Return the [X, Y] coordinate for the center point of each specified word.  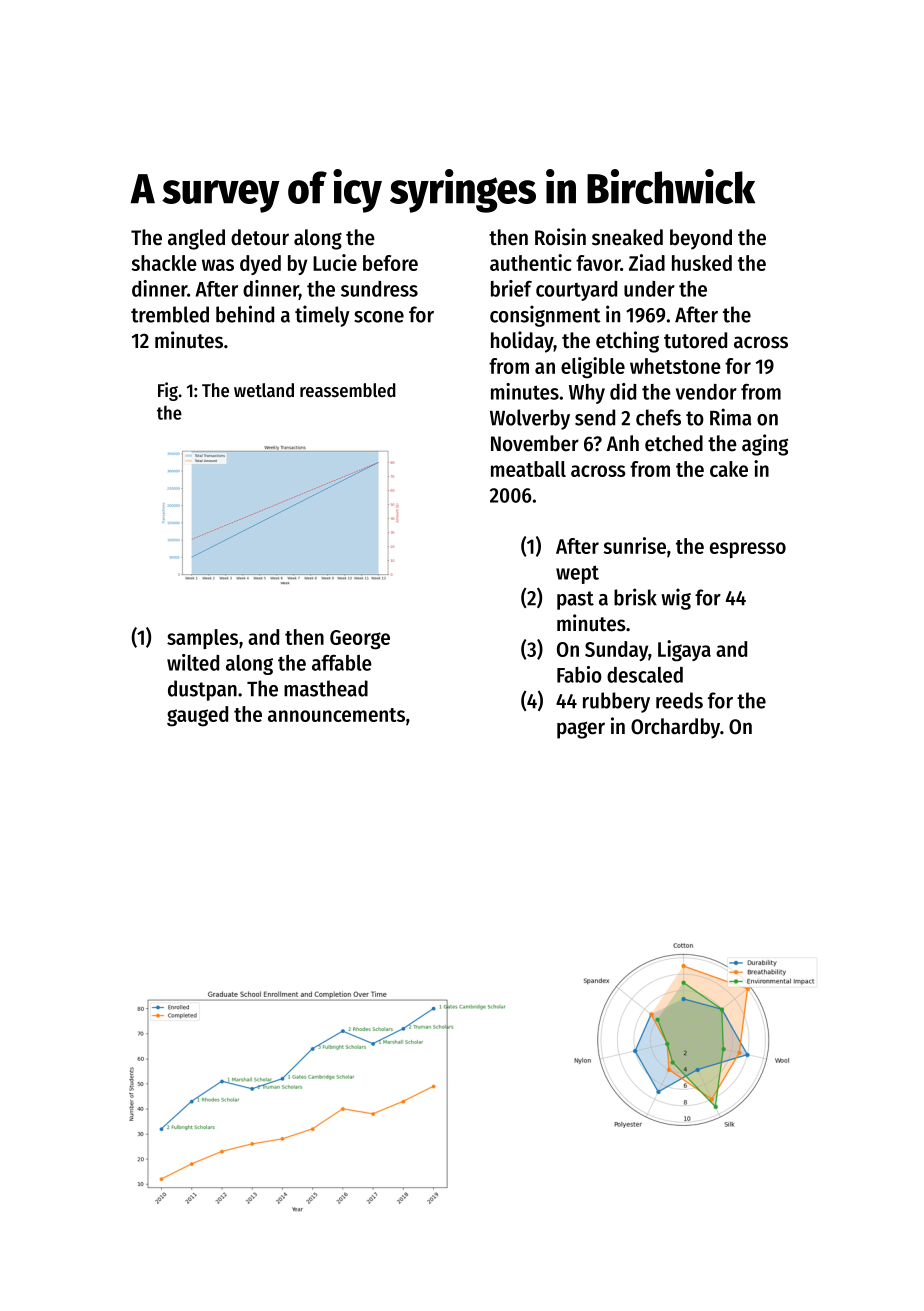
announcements [336, 715]
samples [202, 639]
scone [379, 317]
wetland [264, 390]
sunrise [634, 545]
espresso [748, 550]
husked [702, 263]
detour [260, 237]
